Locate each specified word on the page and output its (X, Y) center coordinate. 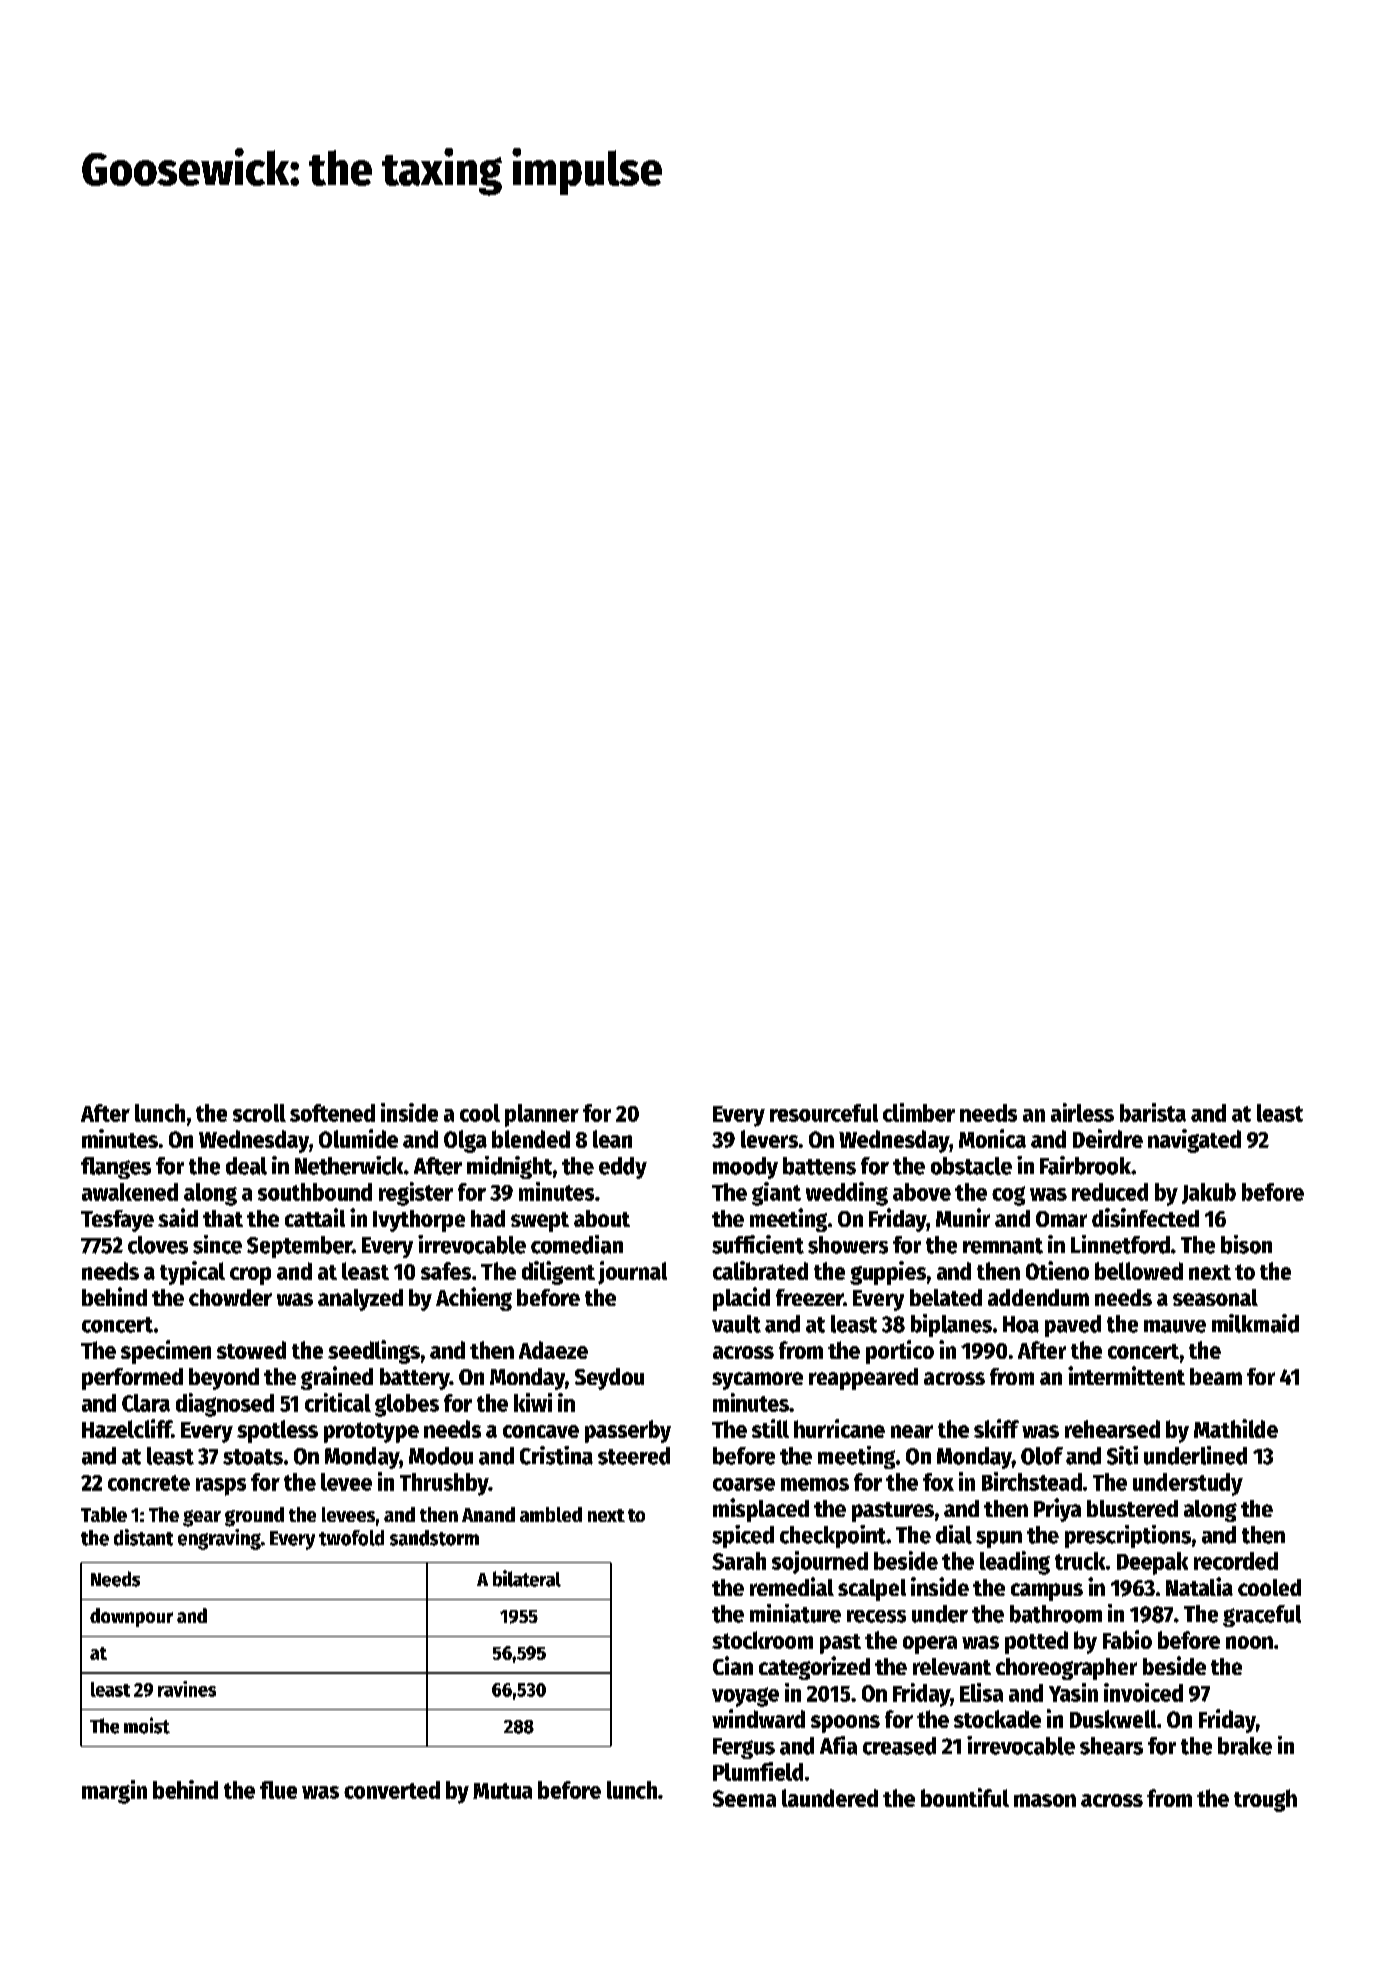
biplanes (951, 1325)
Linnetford (1120, 1244)
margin (114, 1792)
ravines (187, 1689)
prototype (371, 1432)
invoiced (1143, 1692)
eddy (623, 1168)
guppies (888, 1273)
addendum (1038, 1297)
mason (1045, 1800)
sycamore (757, 1381)
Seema (744, 1798)
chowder (230, 1297)
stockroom (762, 1640)
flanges (116, 1168)
